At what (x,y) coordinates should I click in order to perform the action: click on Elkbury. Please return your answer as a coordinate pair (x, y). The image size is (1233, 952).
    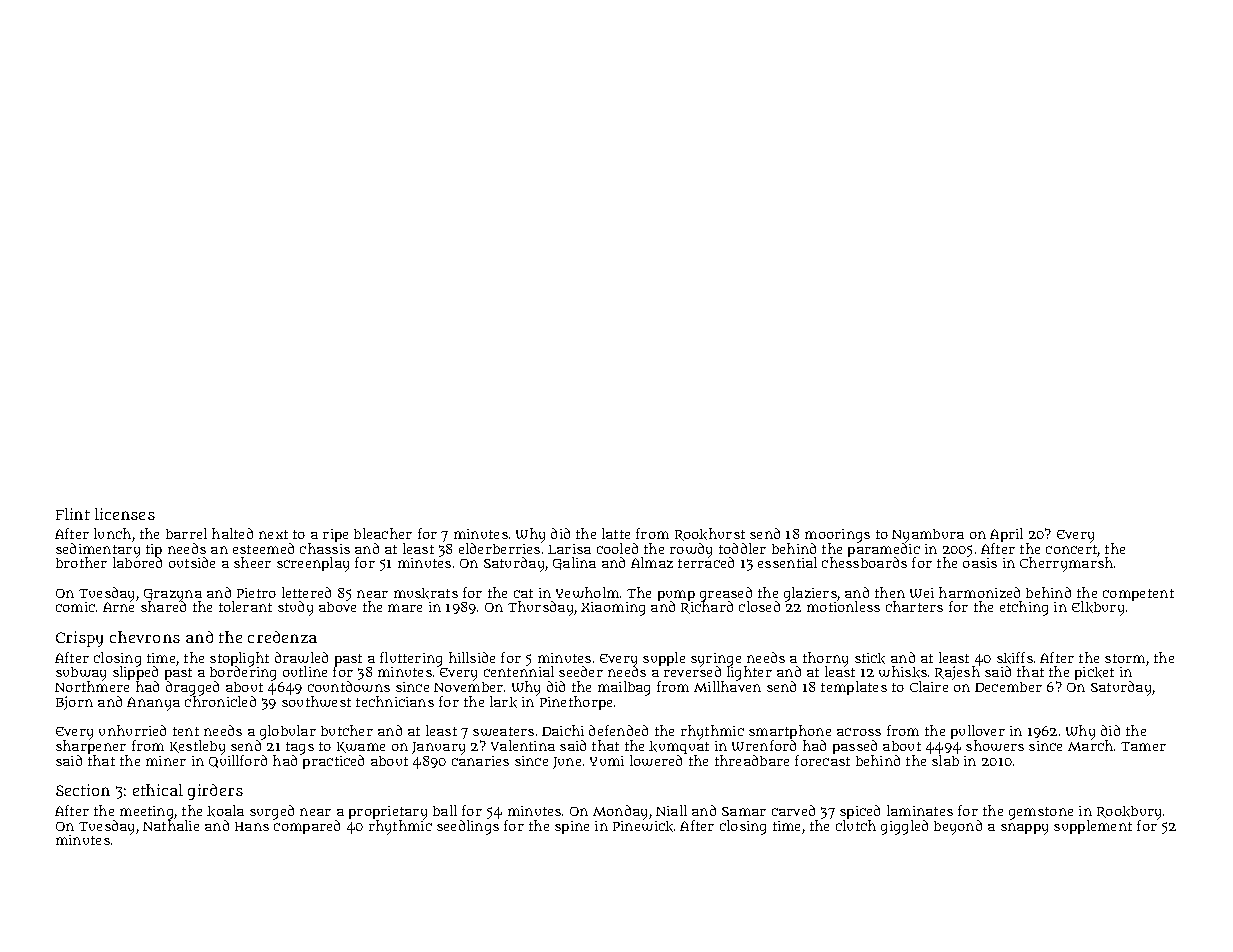
    Looking at the image, I should click on (1098, 608).
